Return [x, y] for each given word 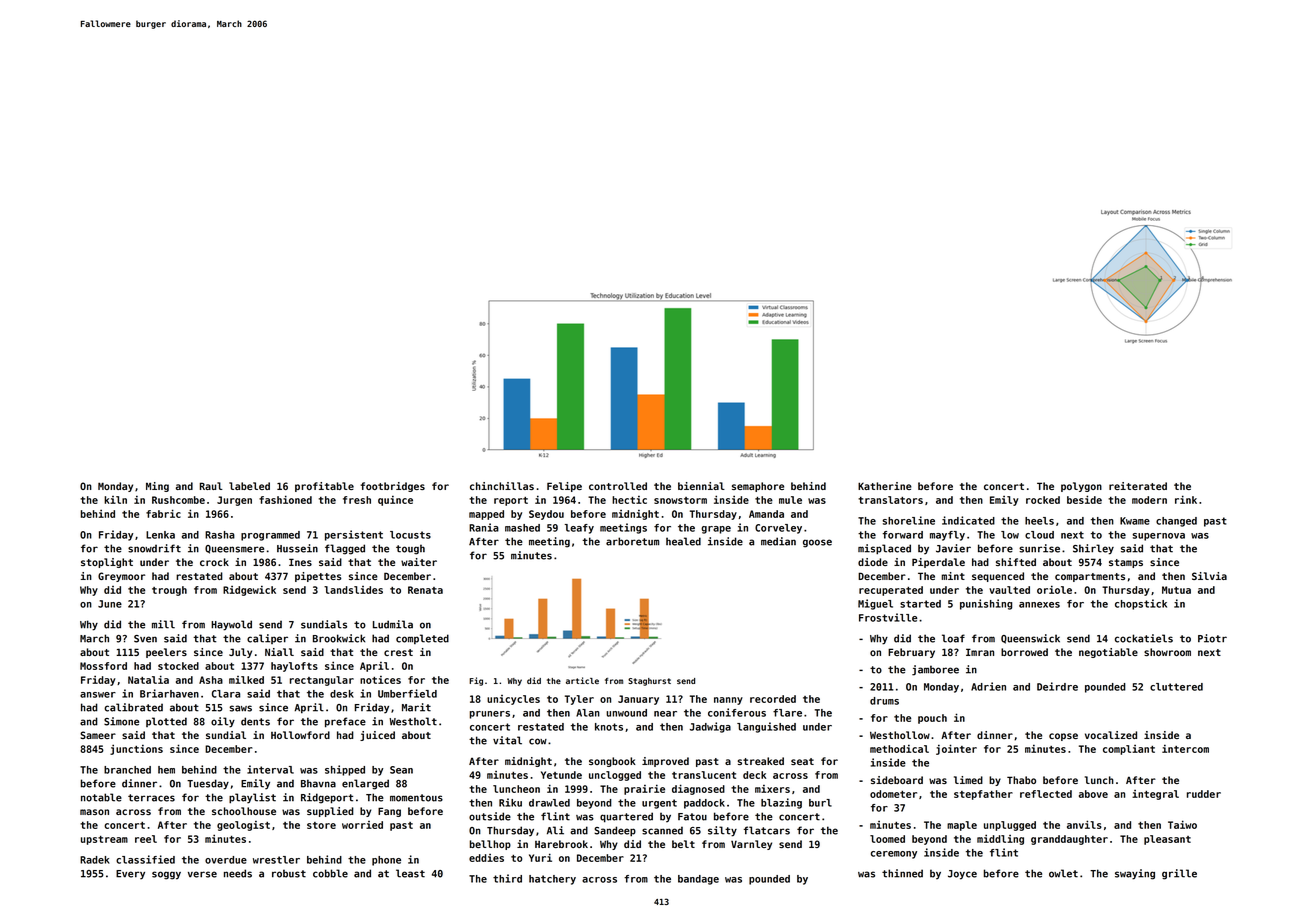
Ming [157, 487]
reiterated [1138, 486]
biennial [701, 486]
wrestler [276, 860]
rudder [1204, 794]
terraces [151, 798]
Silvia [1209, 576]
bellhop [490, 845]
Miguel [875, 604]
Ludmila [393, 624]
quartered [626, 817]
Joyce [962, 875]
